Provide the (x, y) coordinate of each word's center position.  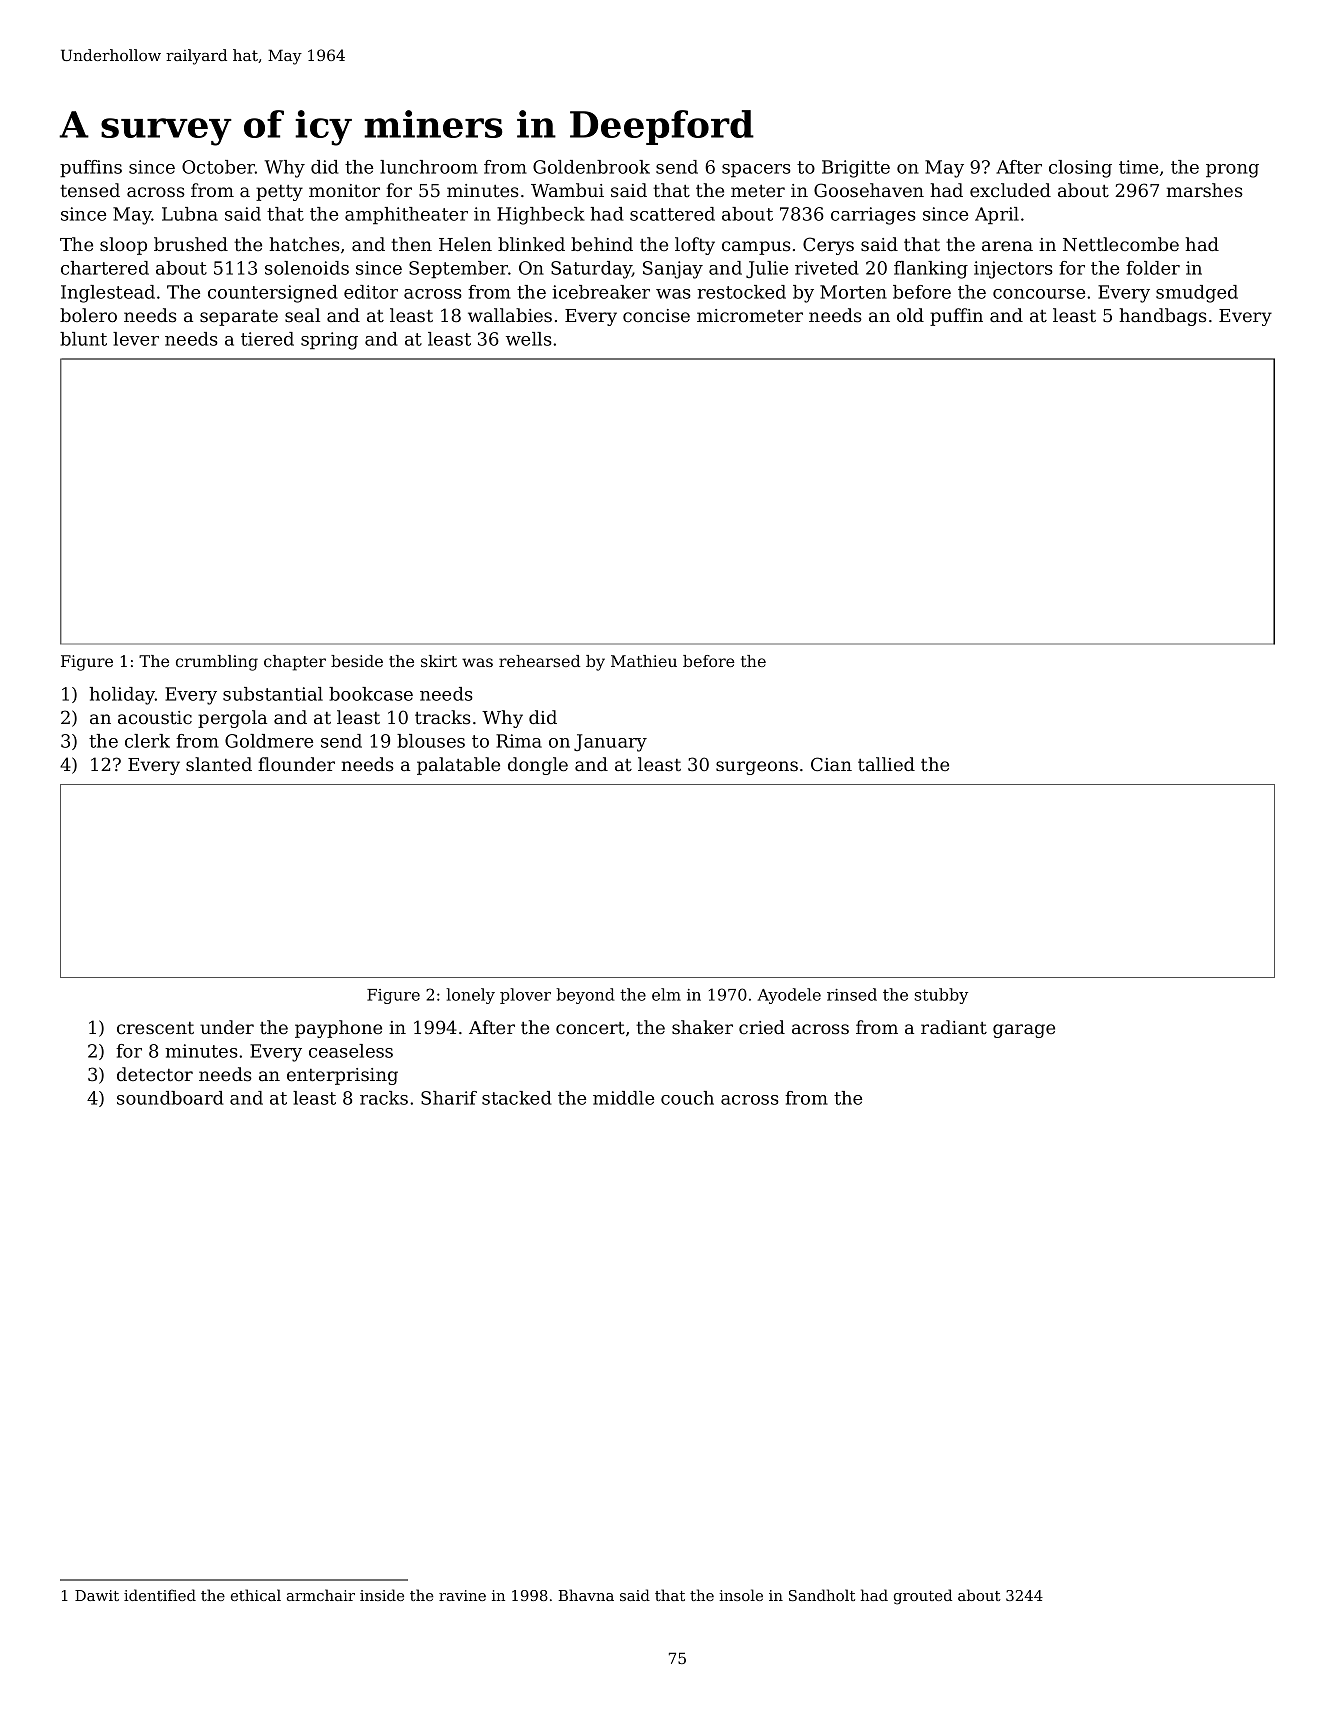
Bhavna (586, 1595)
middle (623, 1098)
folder (1153, 268)
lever (136, 339)
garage (1024, 1031)
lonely (470, 996)
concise (656, 315)
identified (160, 1595)
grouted (923, 1597)
